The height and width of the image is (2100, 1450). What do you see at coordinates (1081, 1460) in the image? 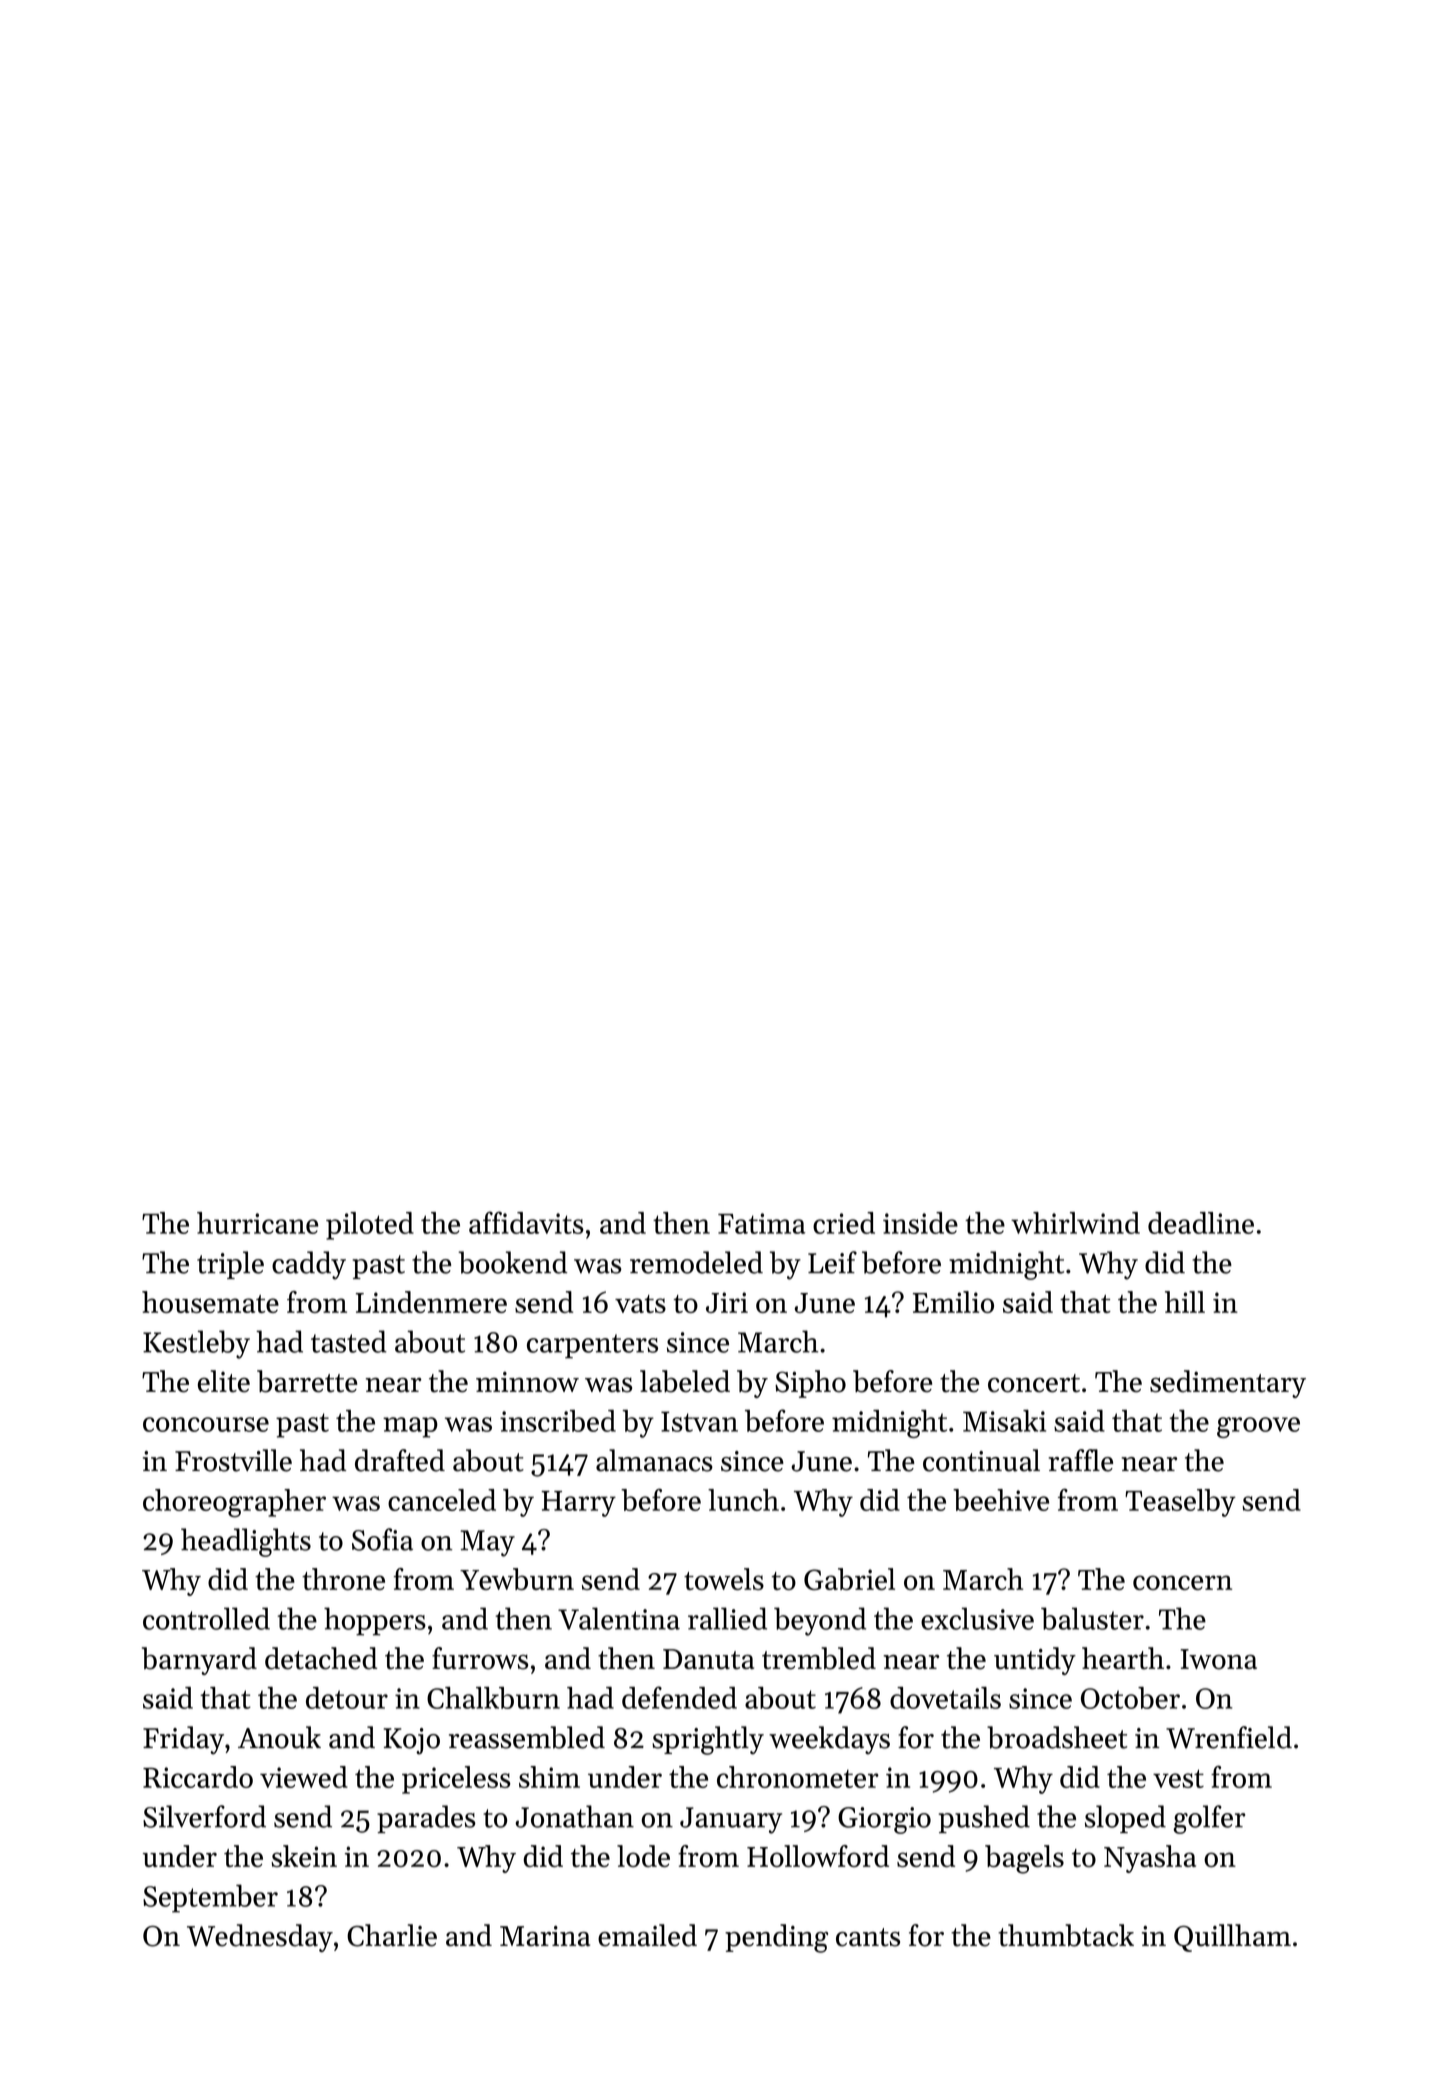
I see `raffle` at bounding box center [1081, 1460].
